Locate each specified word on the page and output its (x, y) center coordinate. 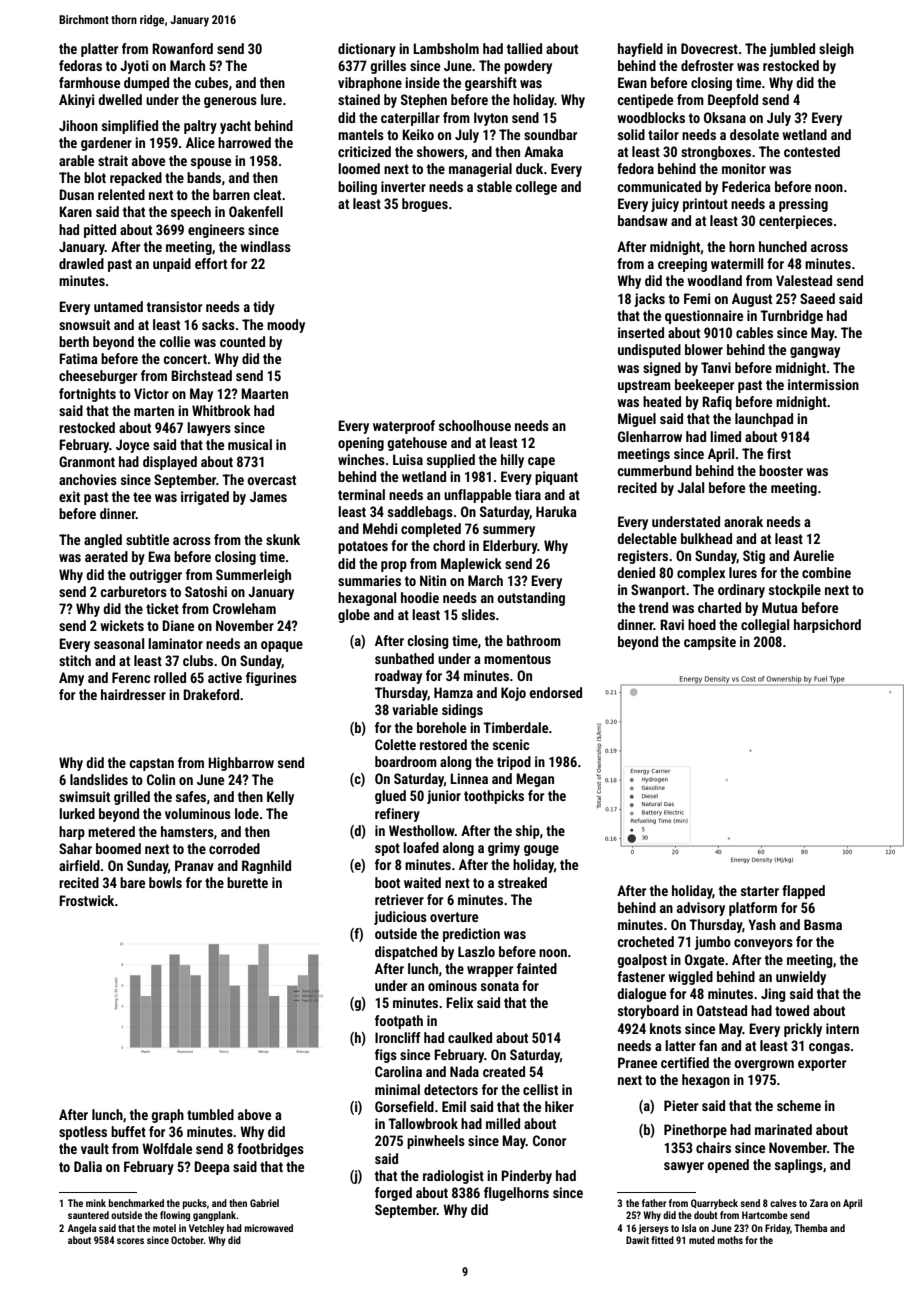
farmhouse (89, 82)
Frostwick (86, 900)
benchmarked (136, 1203)
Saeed (817, 298)
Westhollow (422, 830)
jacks (649, 300)
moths (730, 1240)
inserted (641, 332)
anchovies (88, 479)
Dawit (637, 1240)
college (536, 188)
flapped (803, 892)
